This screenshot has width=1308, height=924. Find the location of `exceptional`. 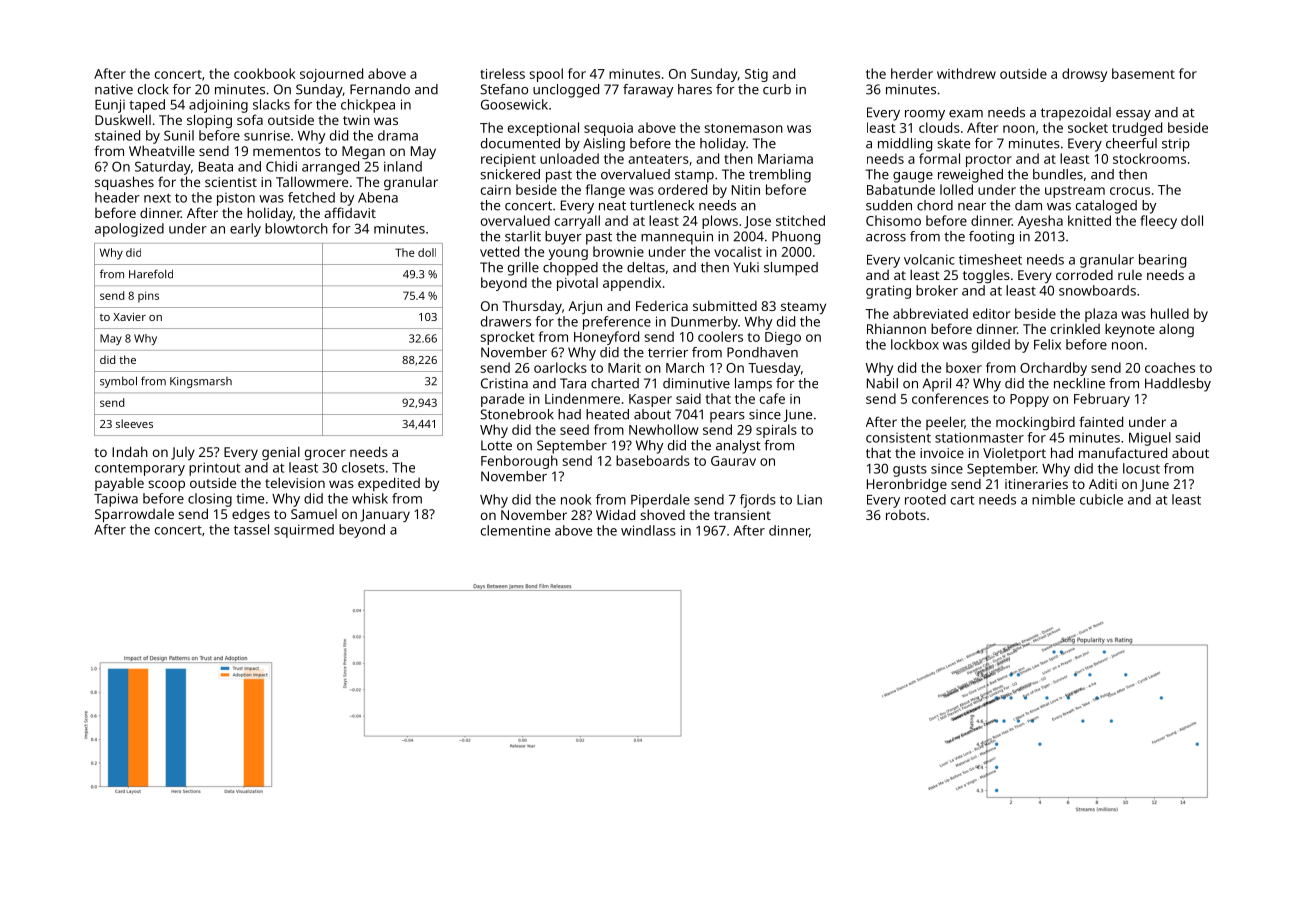

exceptional is located at coordinates (543, 129).
